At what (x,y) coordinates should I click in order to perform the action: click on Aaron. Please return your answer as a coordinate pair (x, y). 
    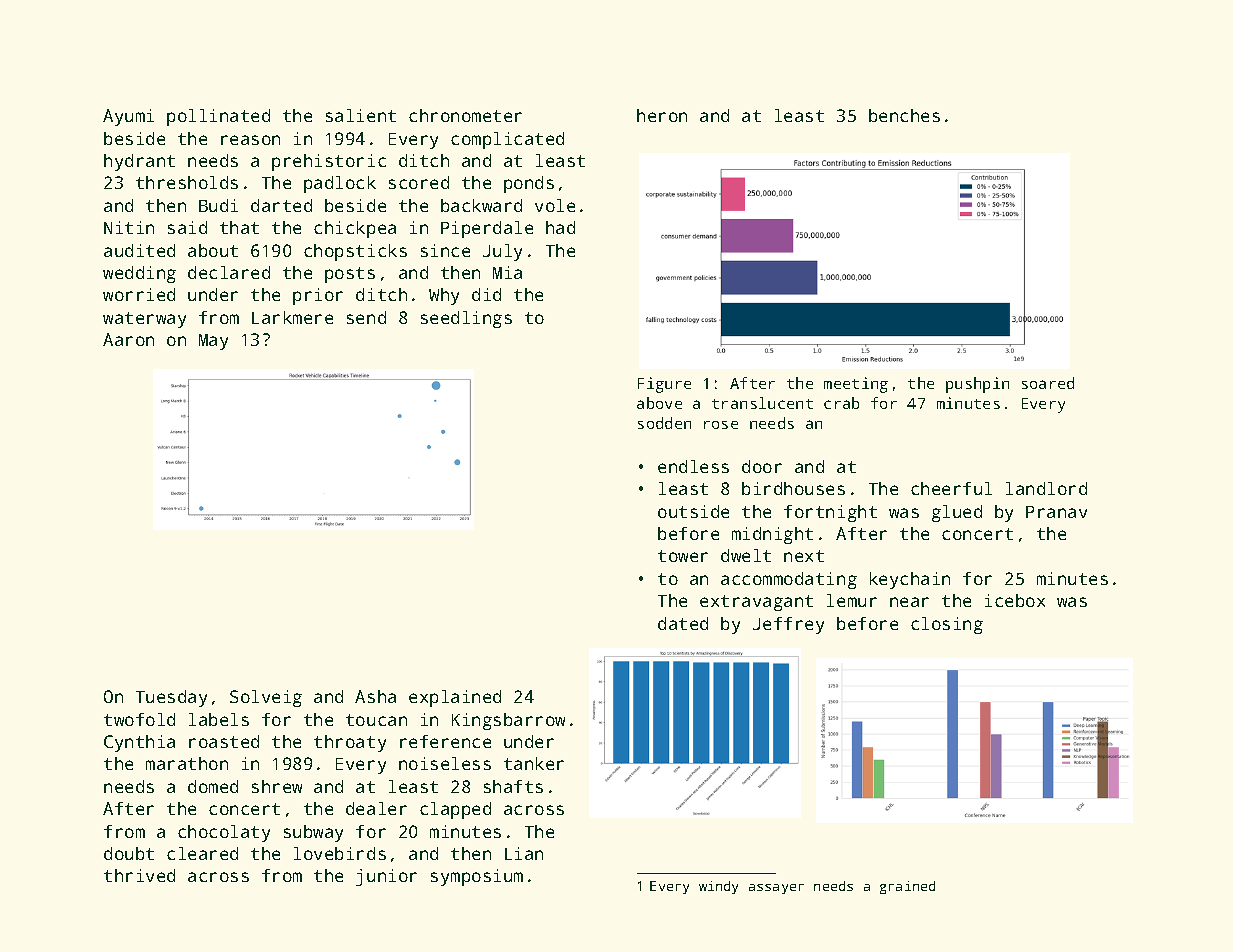
    Looking at the image, I should click on (128, 339).
